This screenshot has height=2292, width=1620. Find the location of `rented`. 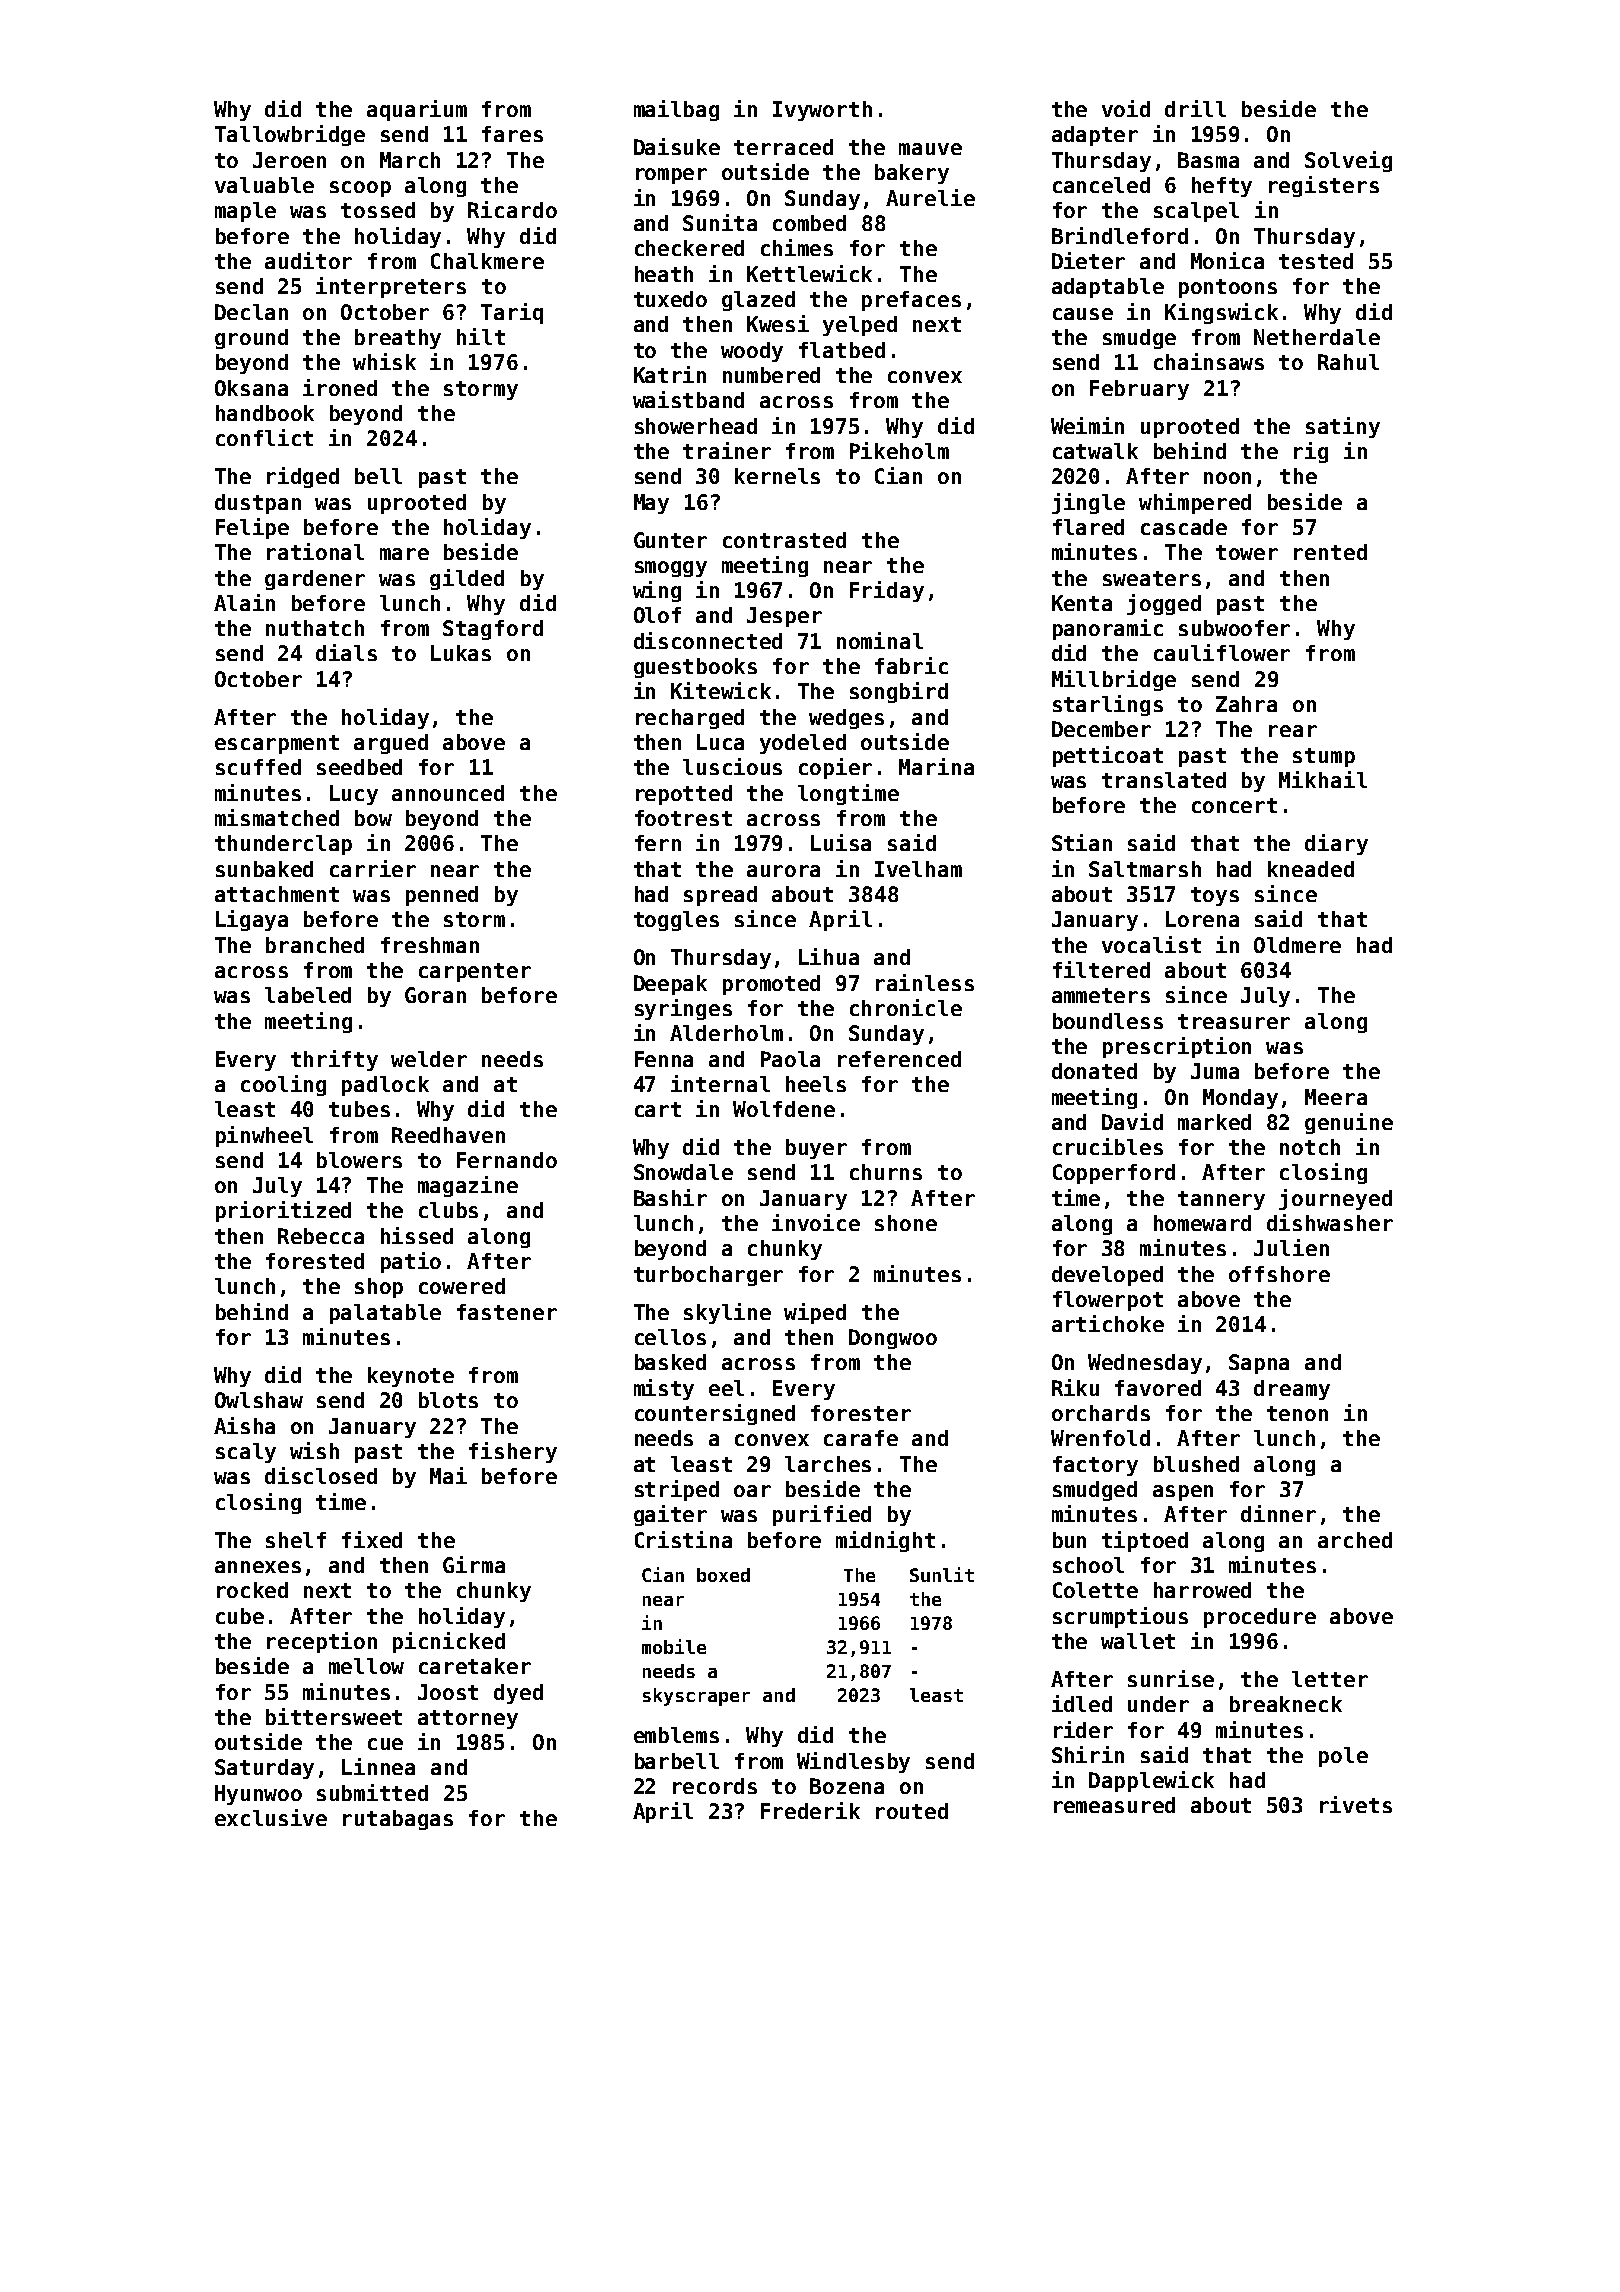

rented is located at coordinates (1330, 552).
